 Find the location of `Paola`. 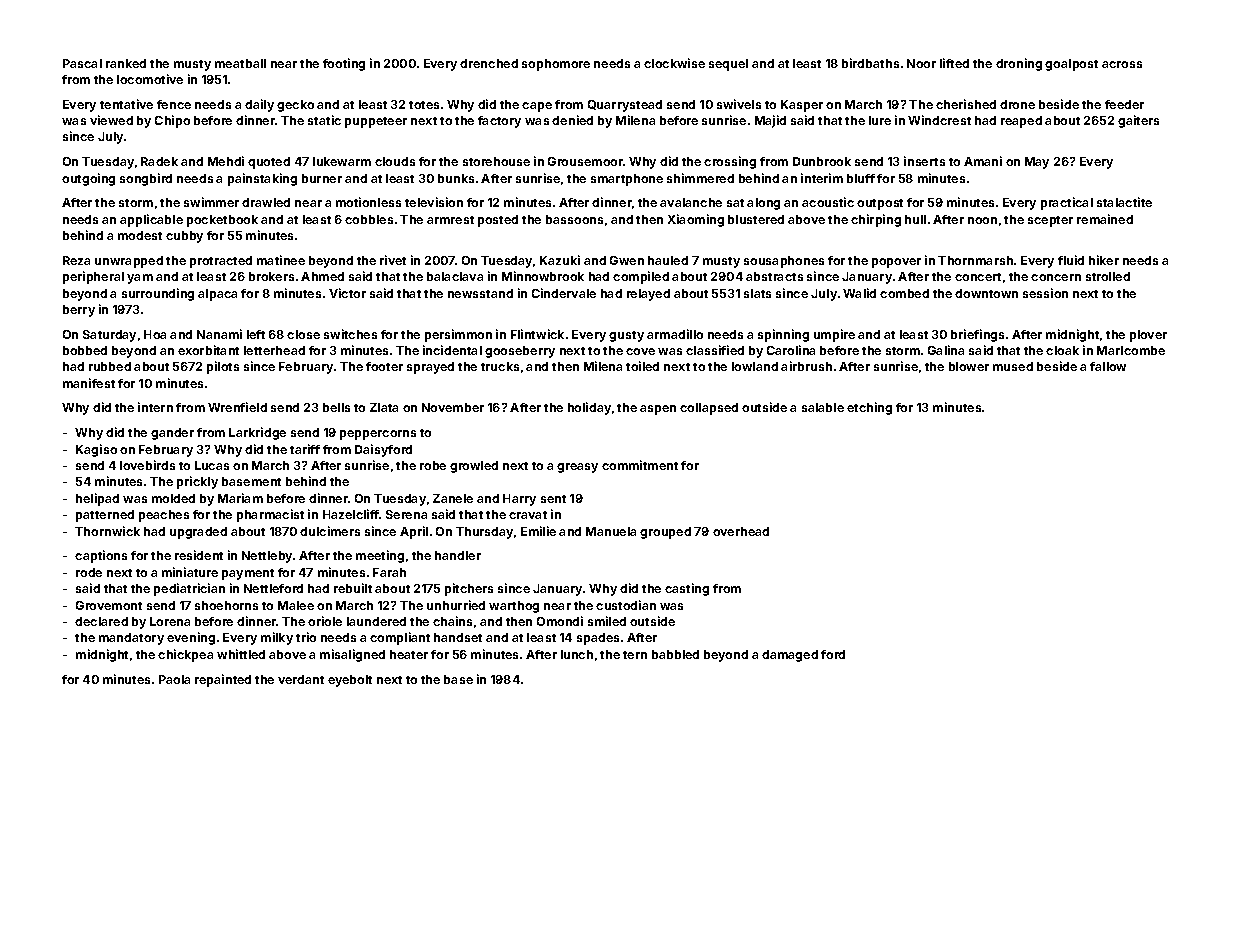

Paola is located at coordinates (174, 679).
